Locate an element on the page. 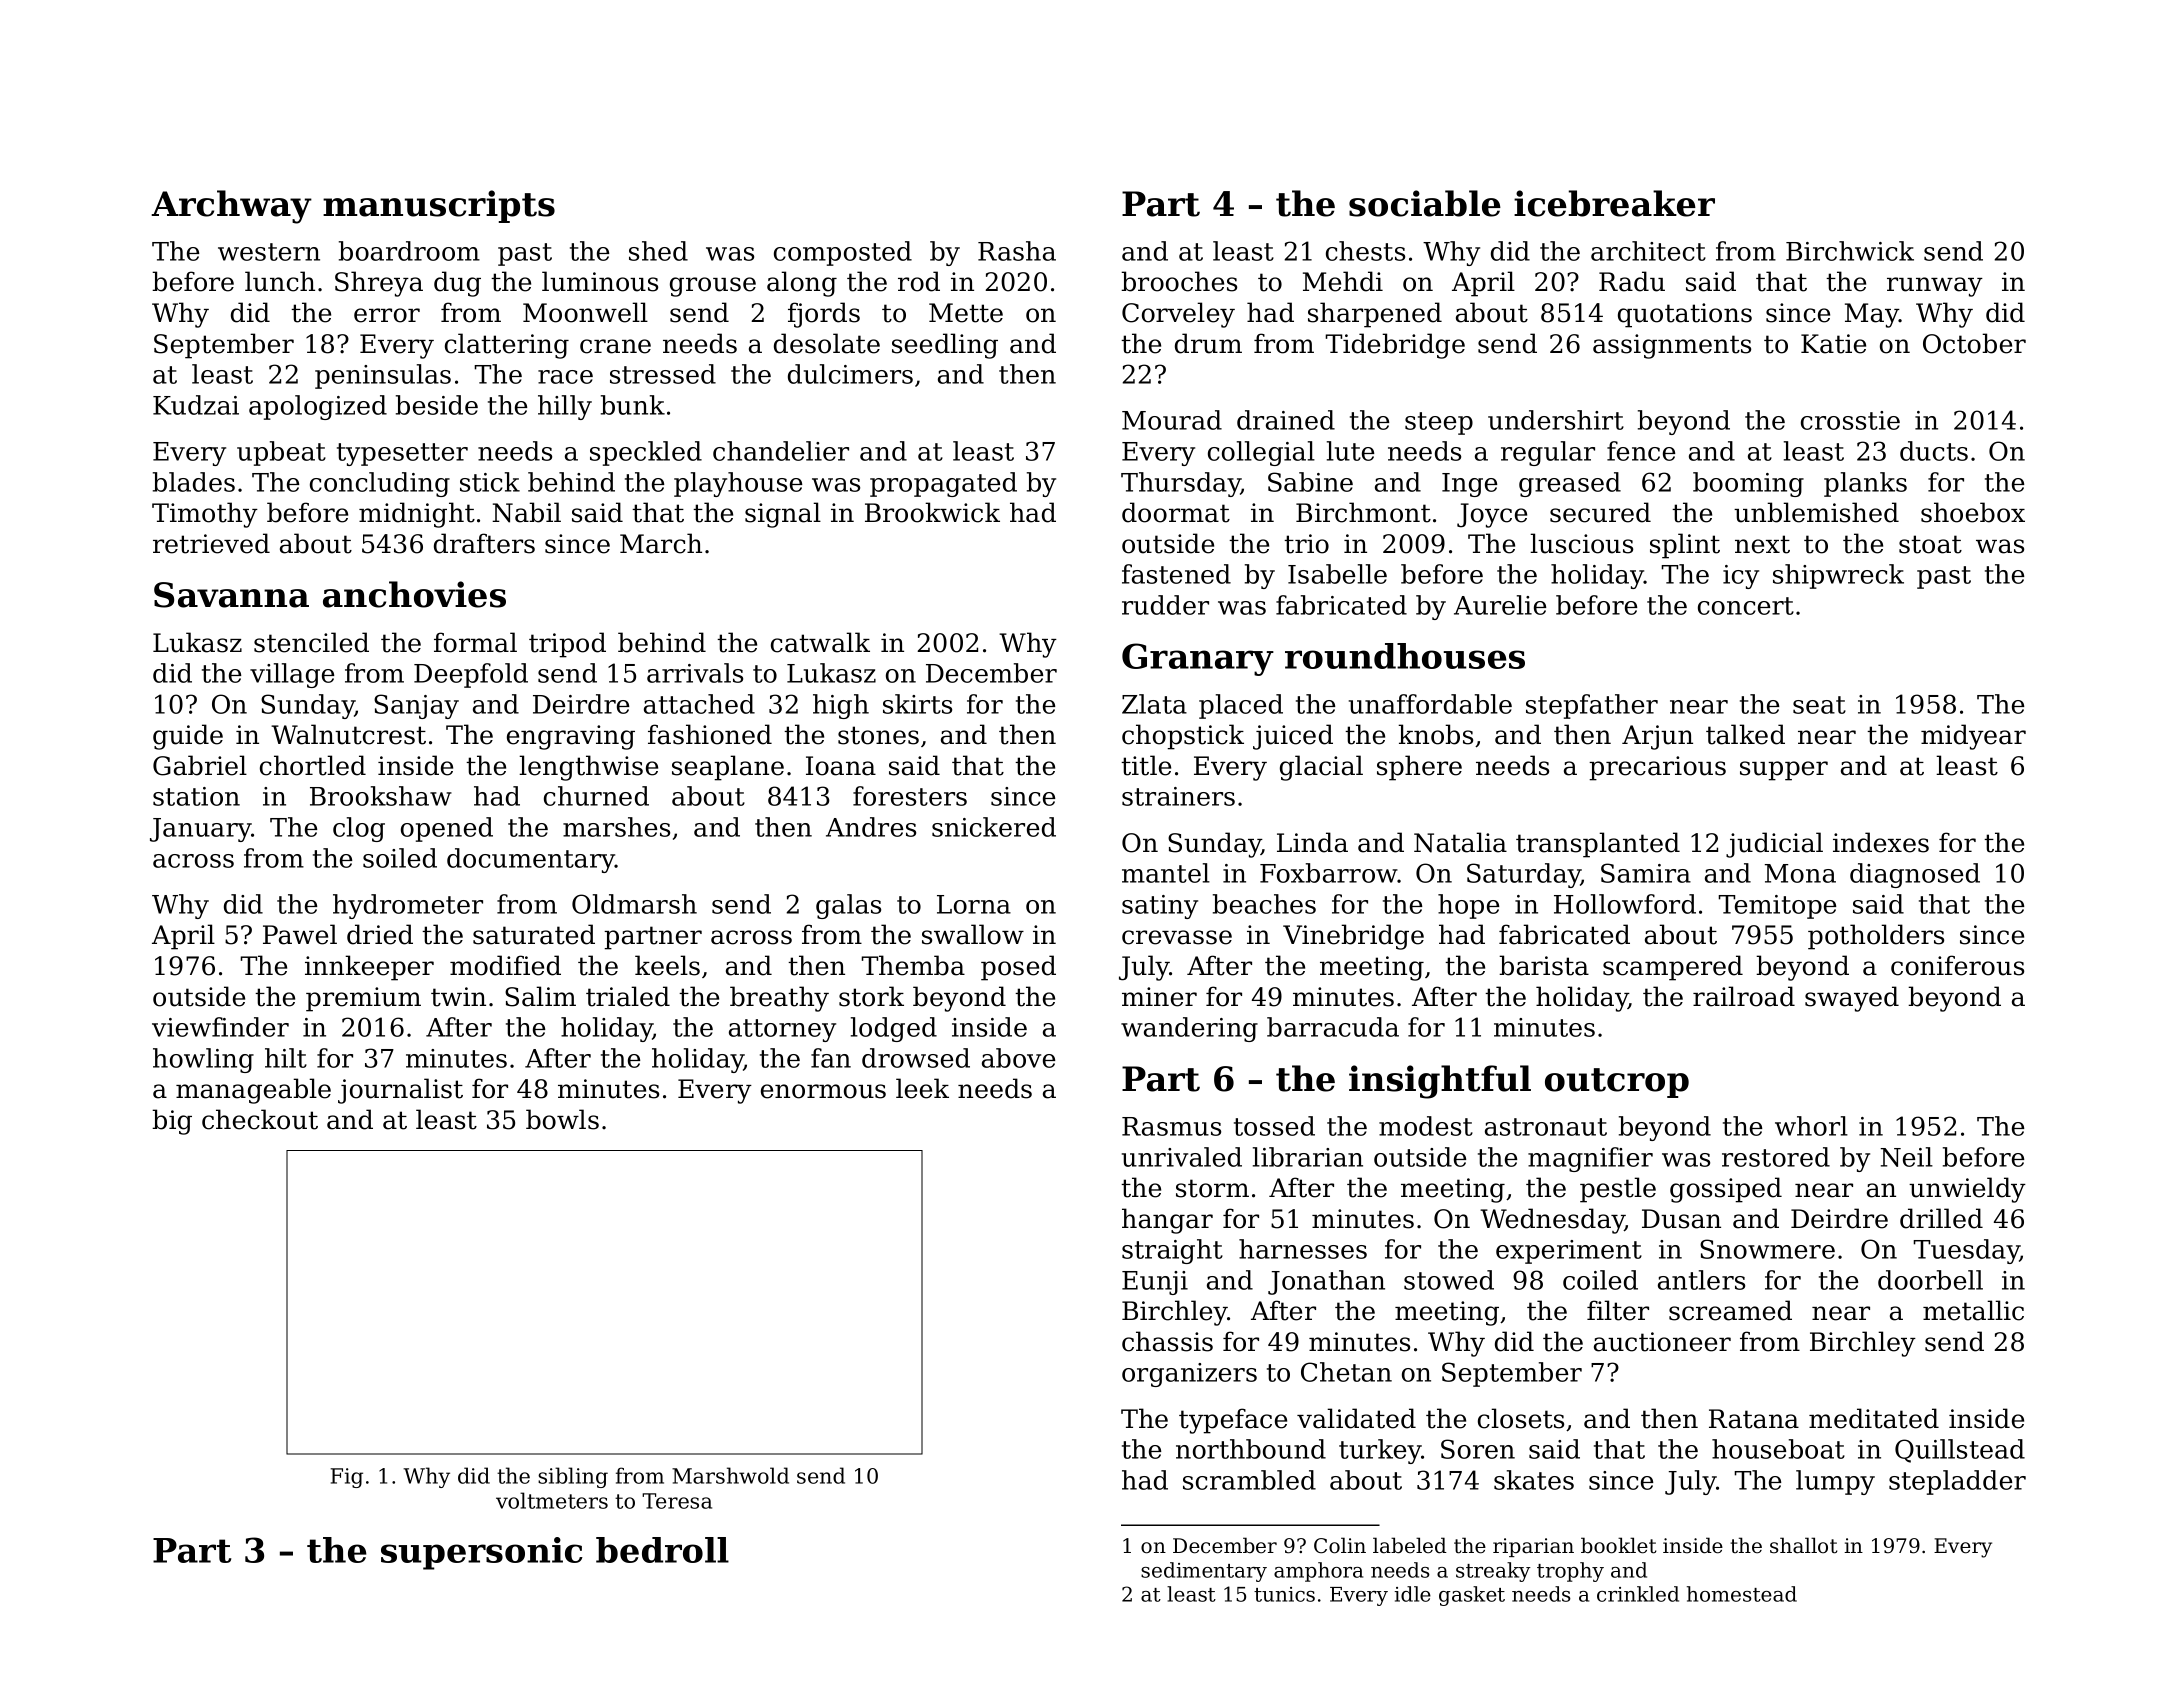  supersonic is located at coordinates (482, 1553).
